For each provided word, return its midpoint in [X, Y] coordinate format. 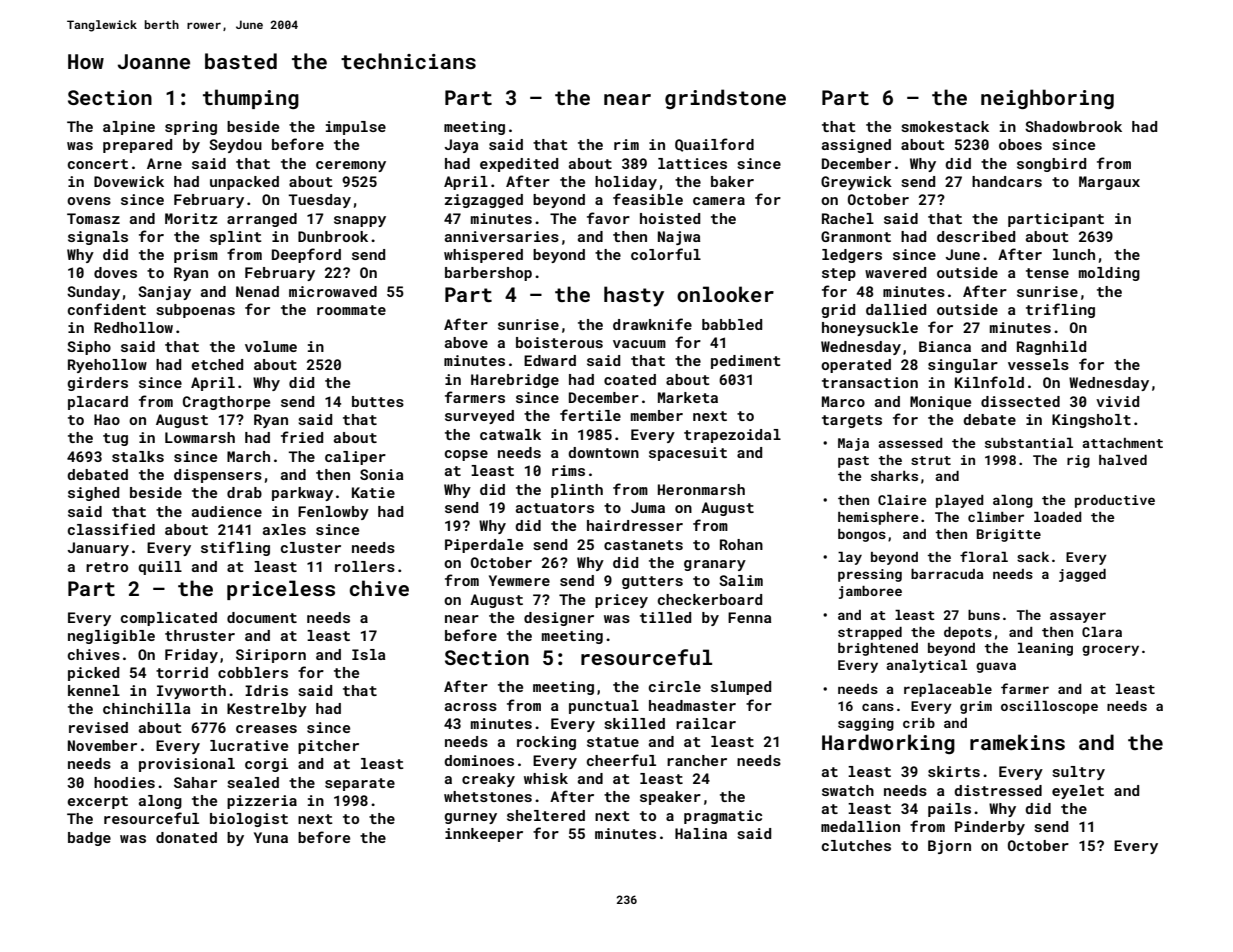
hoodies [124, 782]
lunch [1074, 254]
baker [732, 181]
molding [1109, 274]
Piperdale [484, 546]
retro [107, 567]
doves [115, 272]
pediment [746, 362]
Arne [164, 163]
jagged [1082, 575]
